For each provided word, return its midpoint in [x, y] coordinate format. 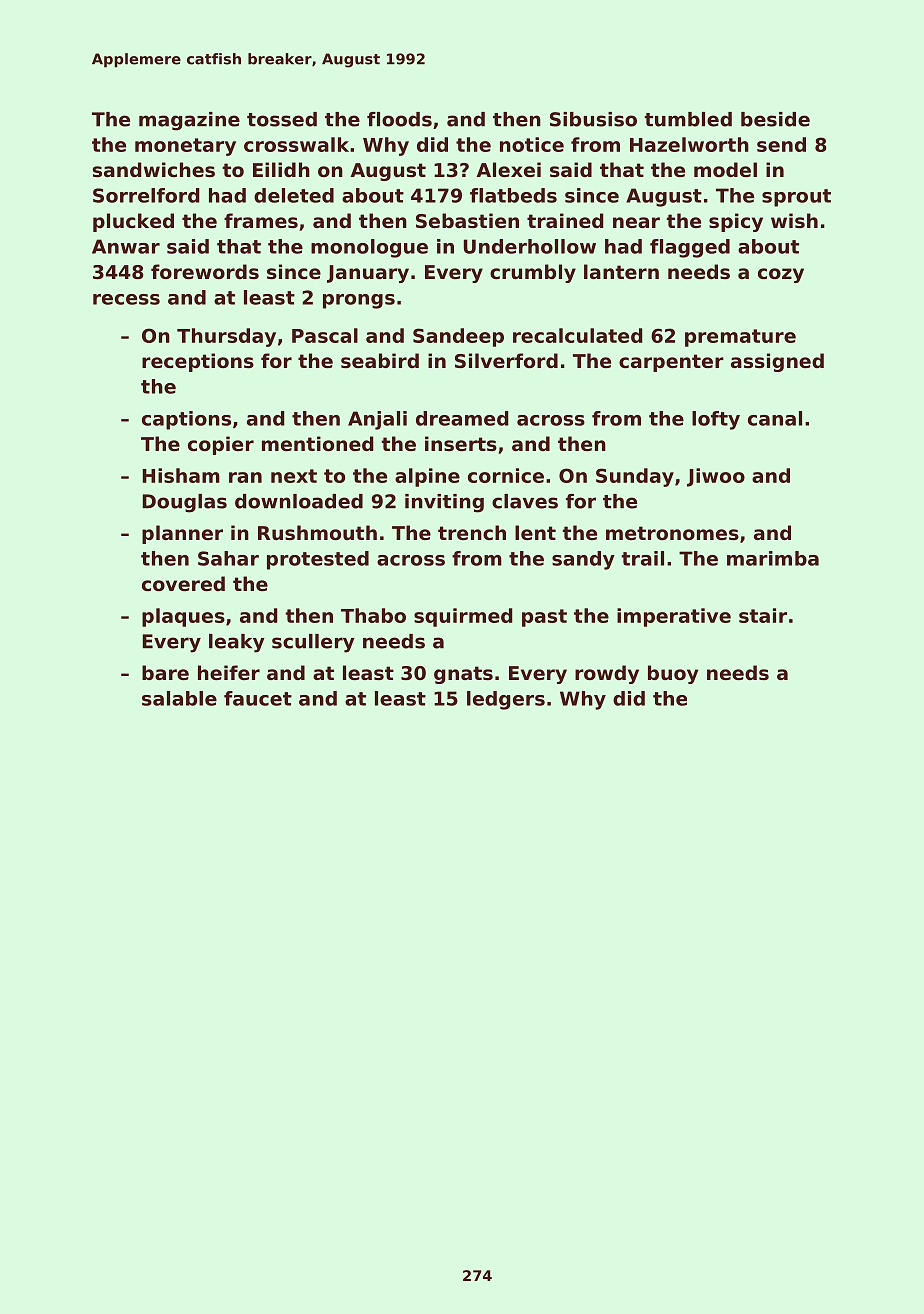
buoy [673, 674]
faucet [258, 698]
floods [399, 119]
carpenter [671, 363]
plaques [183, 617]
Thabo [373, 615]
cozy [781, 275]
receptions [198, 362]
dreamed [462, 418]
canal [775, 418]
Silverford [506, 360]
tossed [282, 119]
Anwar [126, 246]
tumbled [688, 119]
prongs [359, 301]
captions [186, 420]
